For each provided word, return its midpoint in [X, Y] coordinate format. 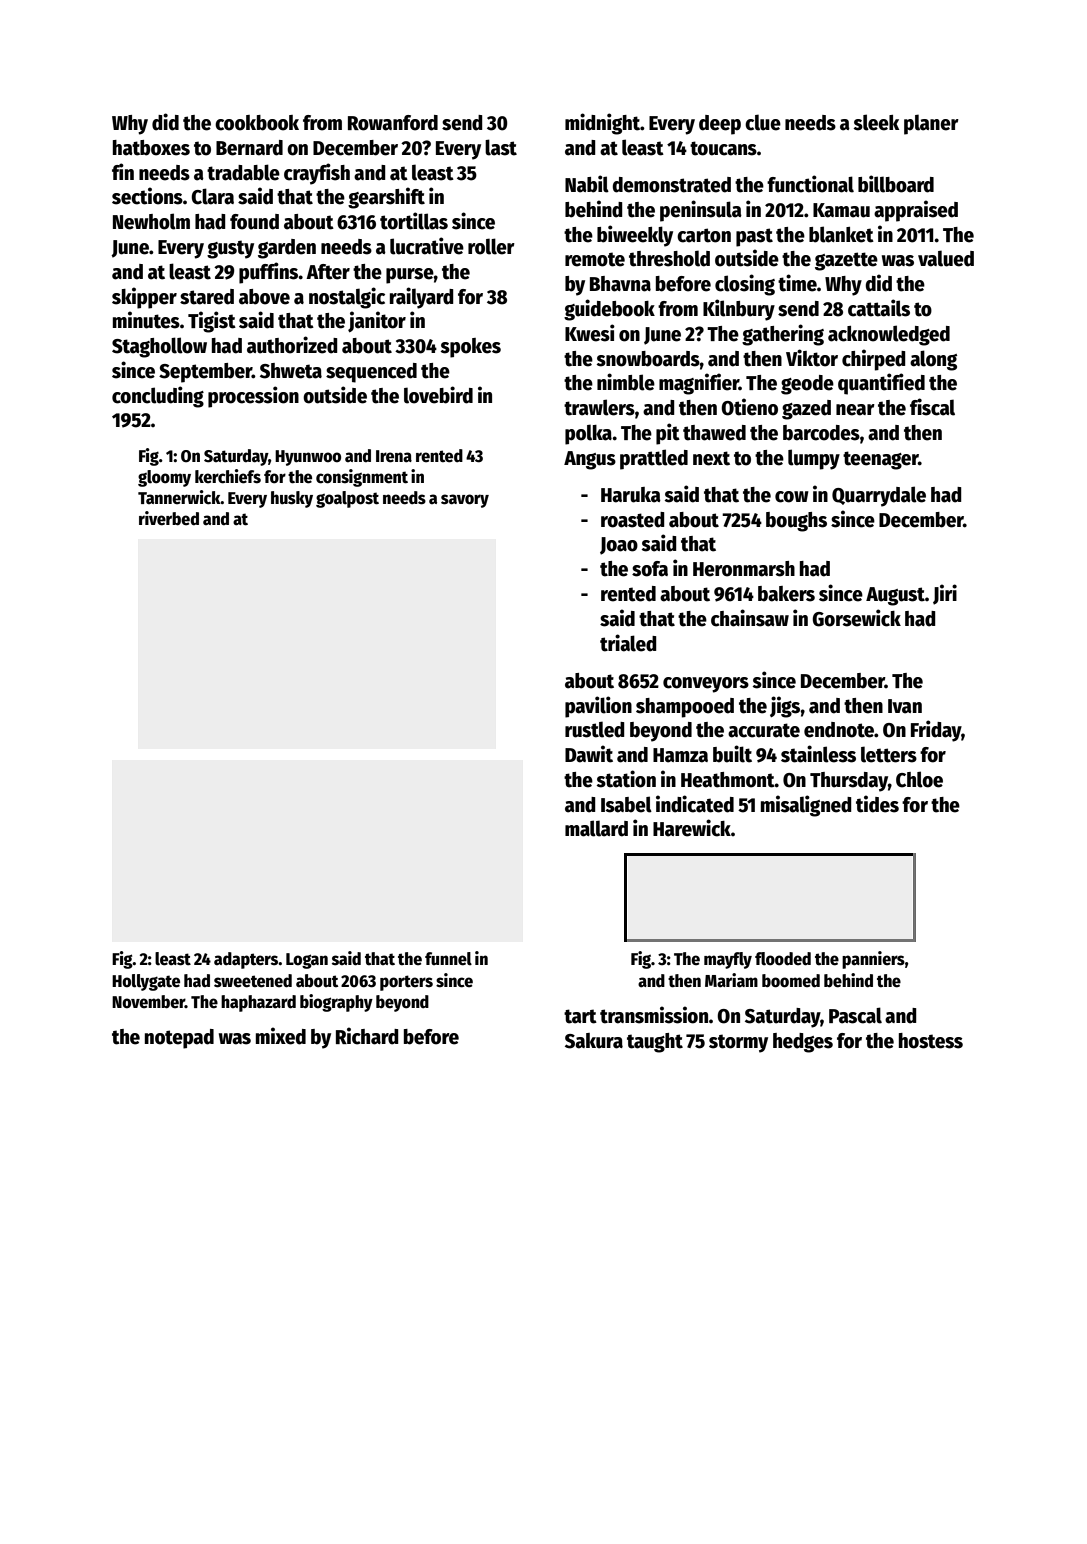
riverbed [169, 518]
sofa [650, 569]
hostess [931, 1041]
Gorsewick [856, 618]
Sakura [594, 1041]
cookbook [257, 123]
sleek [876, 122]
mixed [281, 1036]
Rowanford [393, 123]
